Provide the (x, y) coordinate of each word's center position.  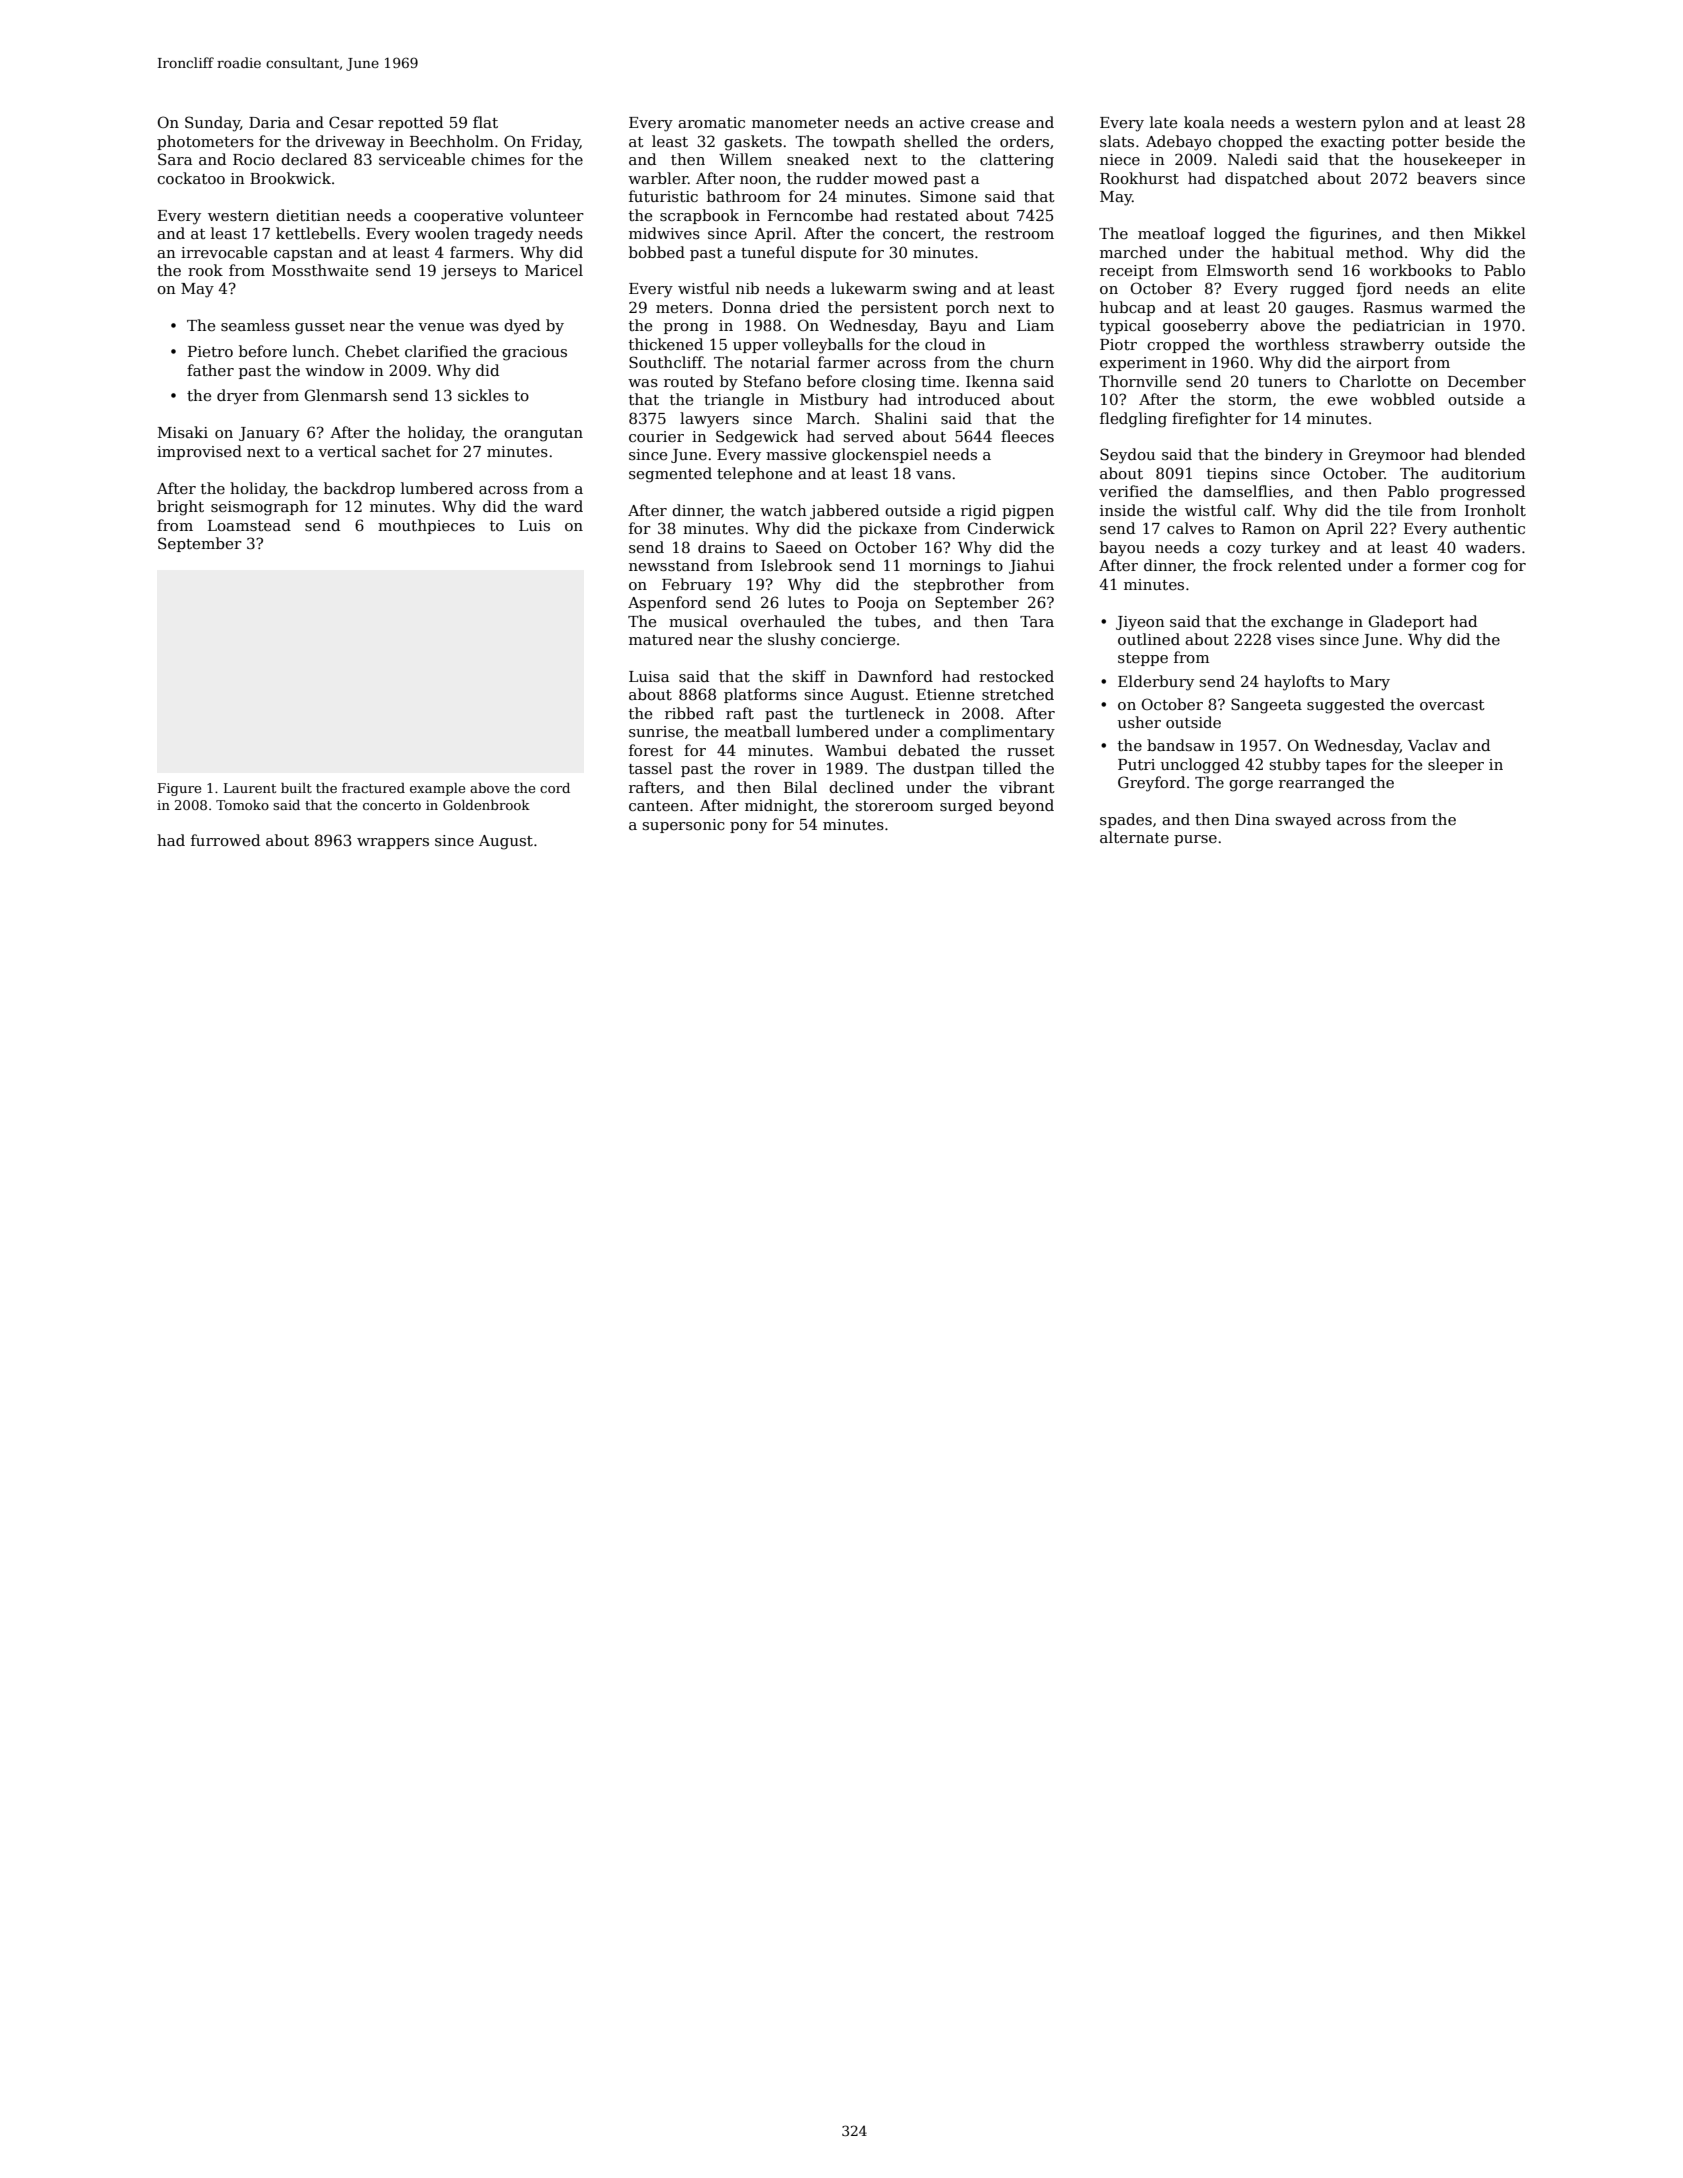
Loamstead (249, 525)
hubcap (1127, 308)
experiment (1143, 364)
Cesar (351, 122)
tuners (1282, 382)
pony (748, 828)
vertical (347, 451)
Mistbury (834, 401)
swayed (1303, 821)
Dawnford (895, 676)
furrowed (225, 840)
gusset (320, 328)
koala (1204, 122)
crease (995, 124)
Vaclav (1433, 745)
